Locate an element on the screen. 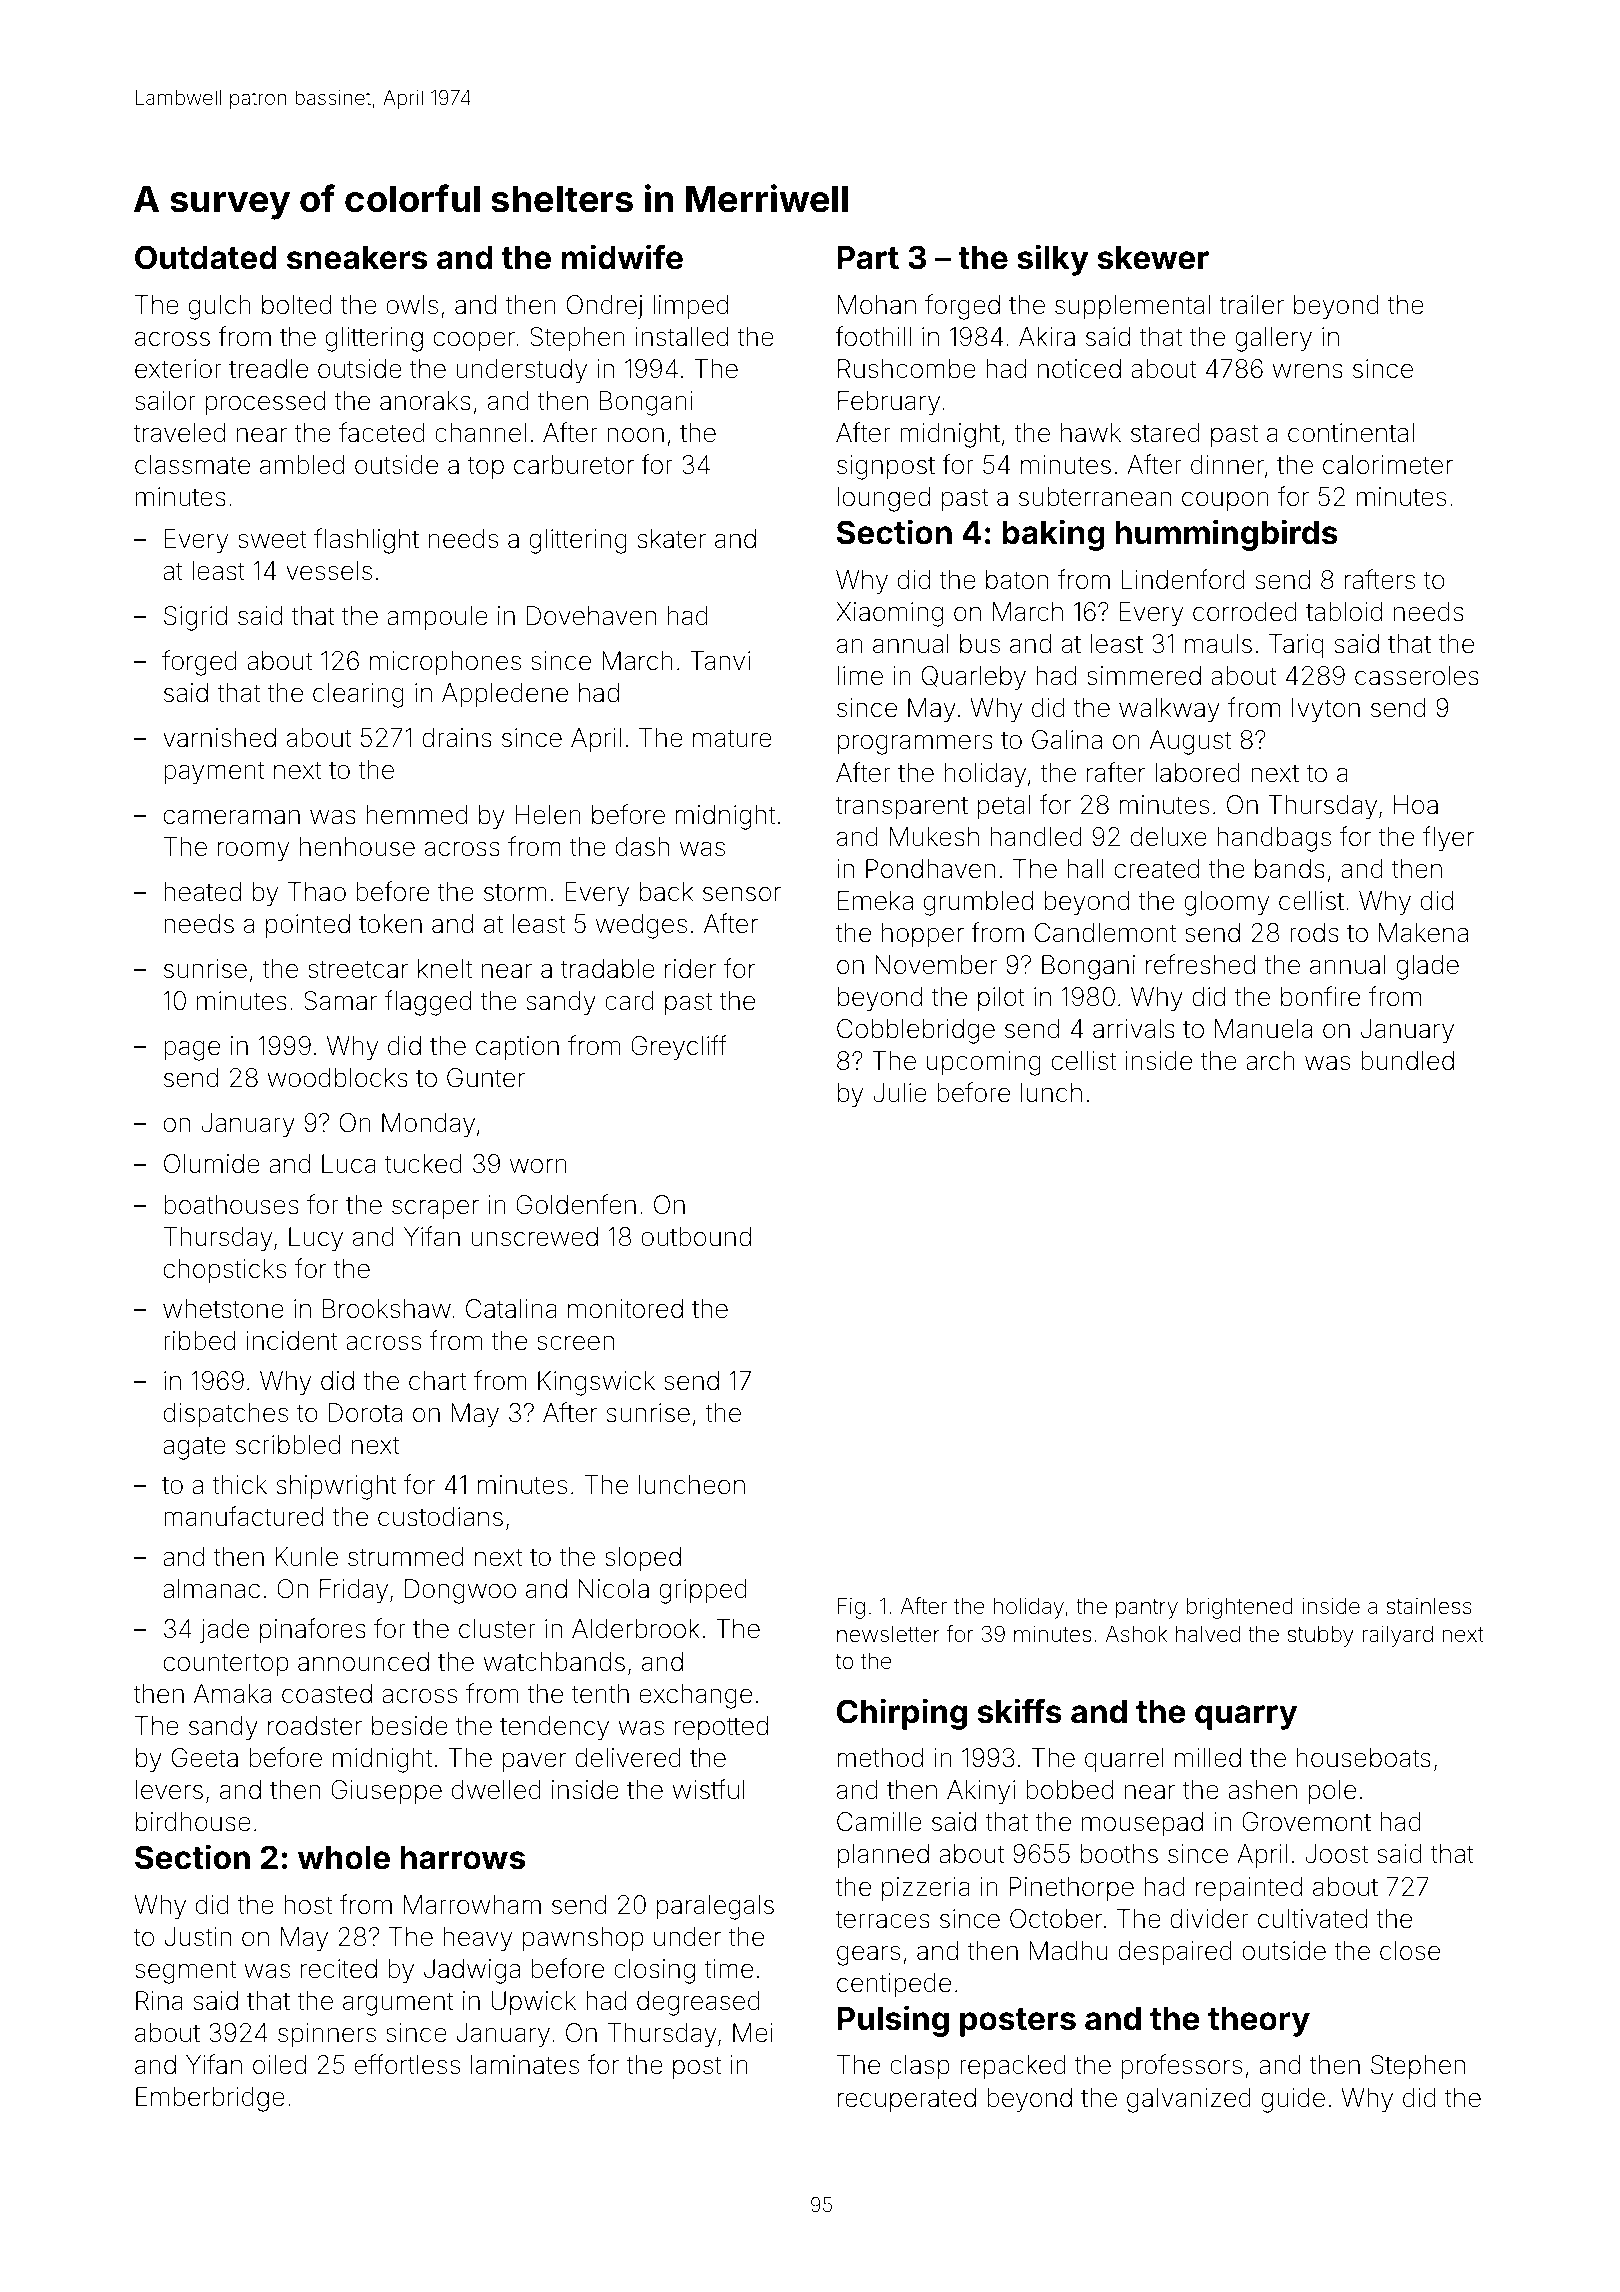 This screenshot has height=2292, width=1620. scraper is located at coordinates (435, 1209).
